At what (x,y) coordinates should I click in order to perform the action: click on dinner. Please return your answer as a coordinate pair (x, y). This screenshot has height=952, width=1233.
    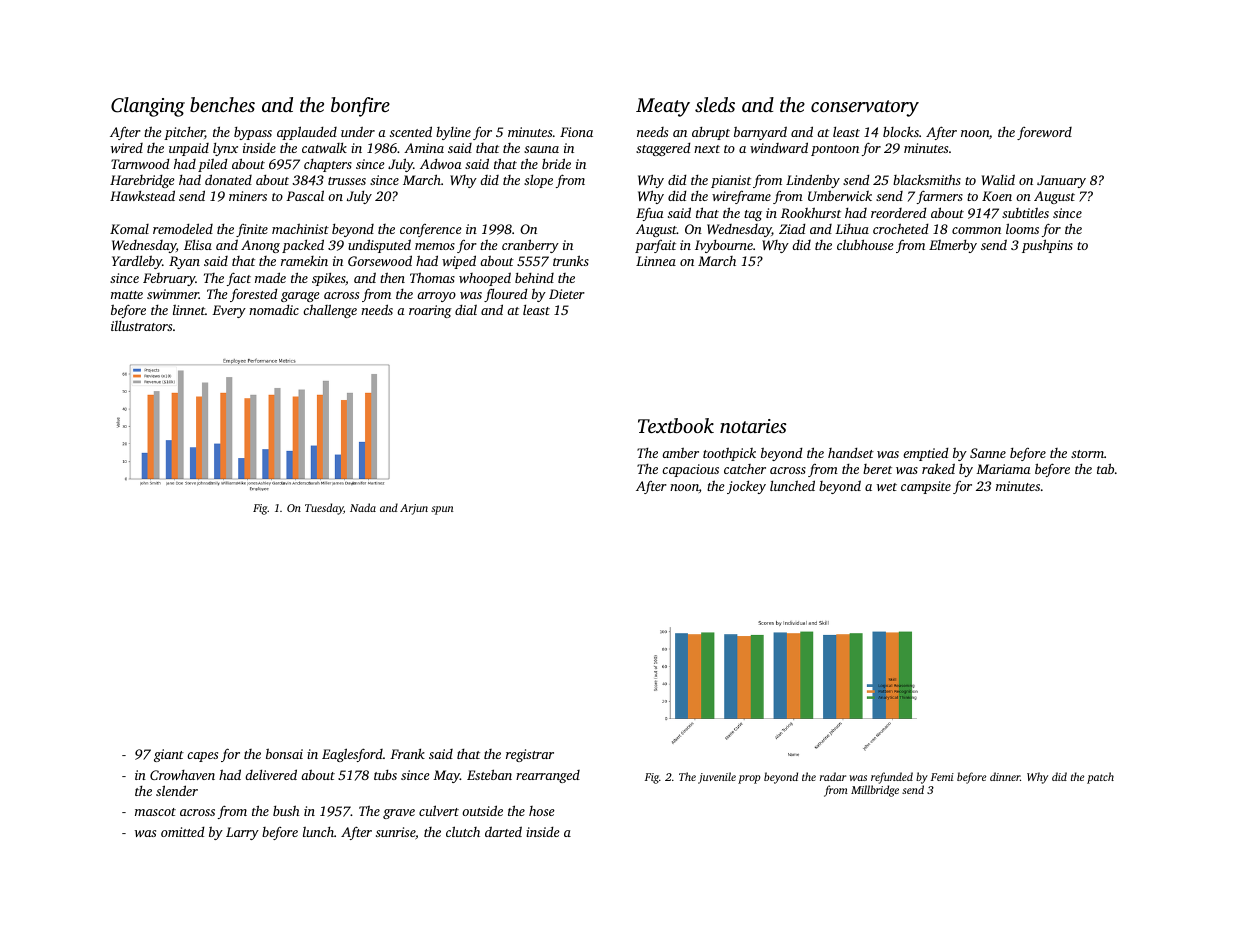
    Looking at the image, I should click on (1005, 776).
